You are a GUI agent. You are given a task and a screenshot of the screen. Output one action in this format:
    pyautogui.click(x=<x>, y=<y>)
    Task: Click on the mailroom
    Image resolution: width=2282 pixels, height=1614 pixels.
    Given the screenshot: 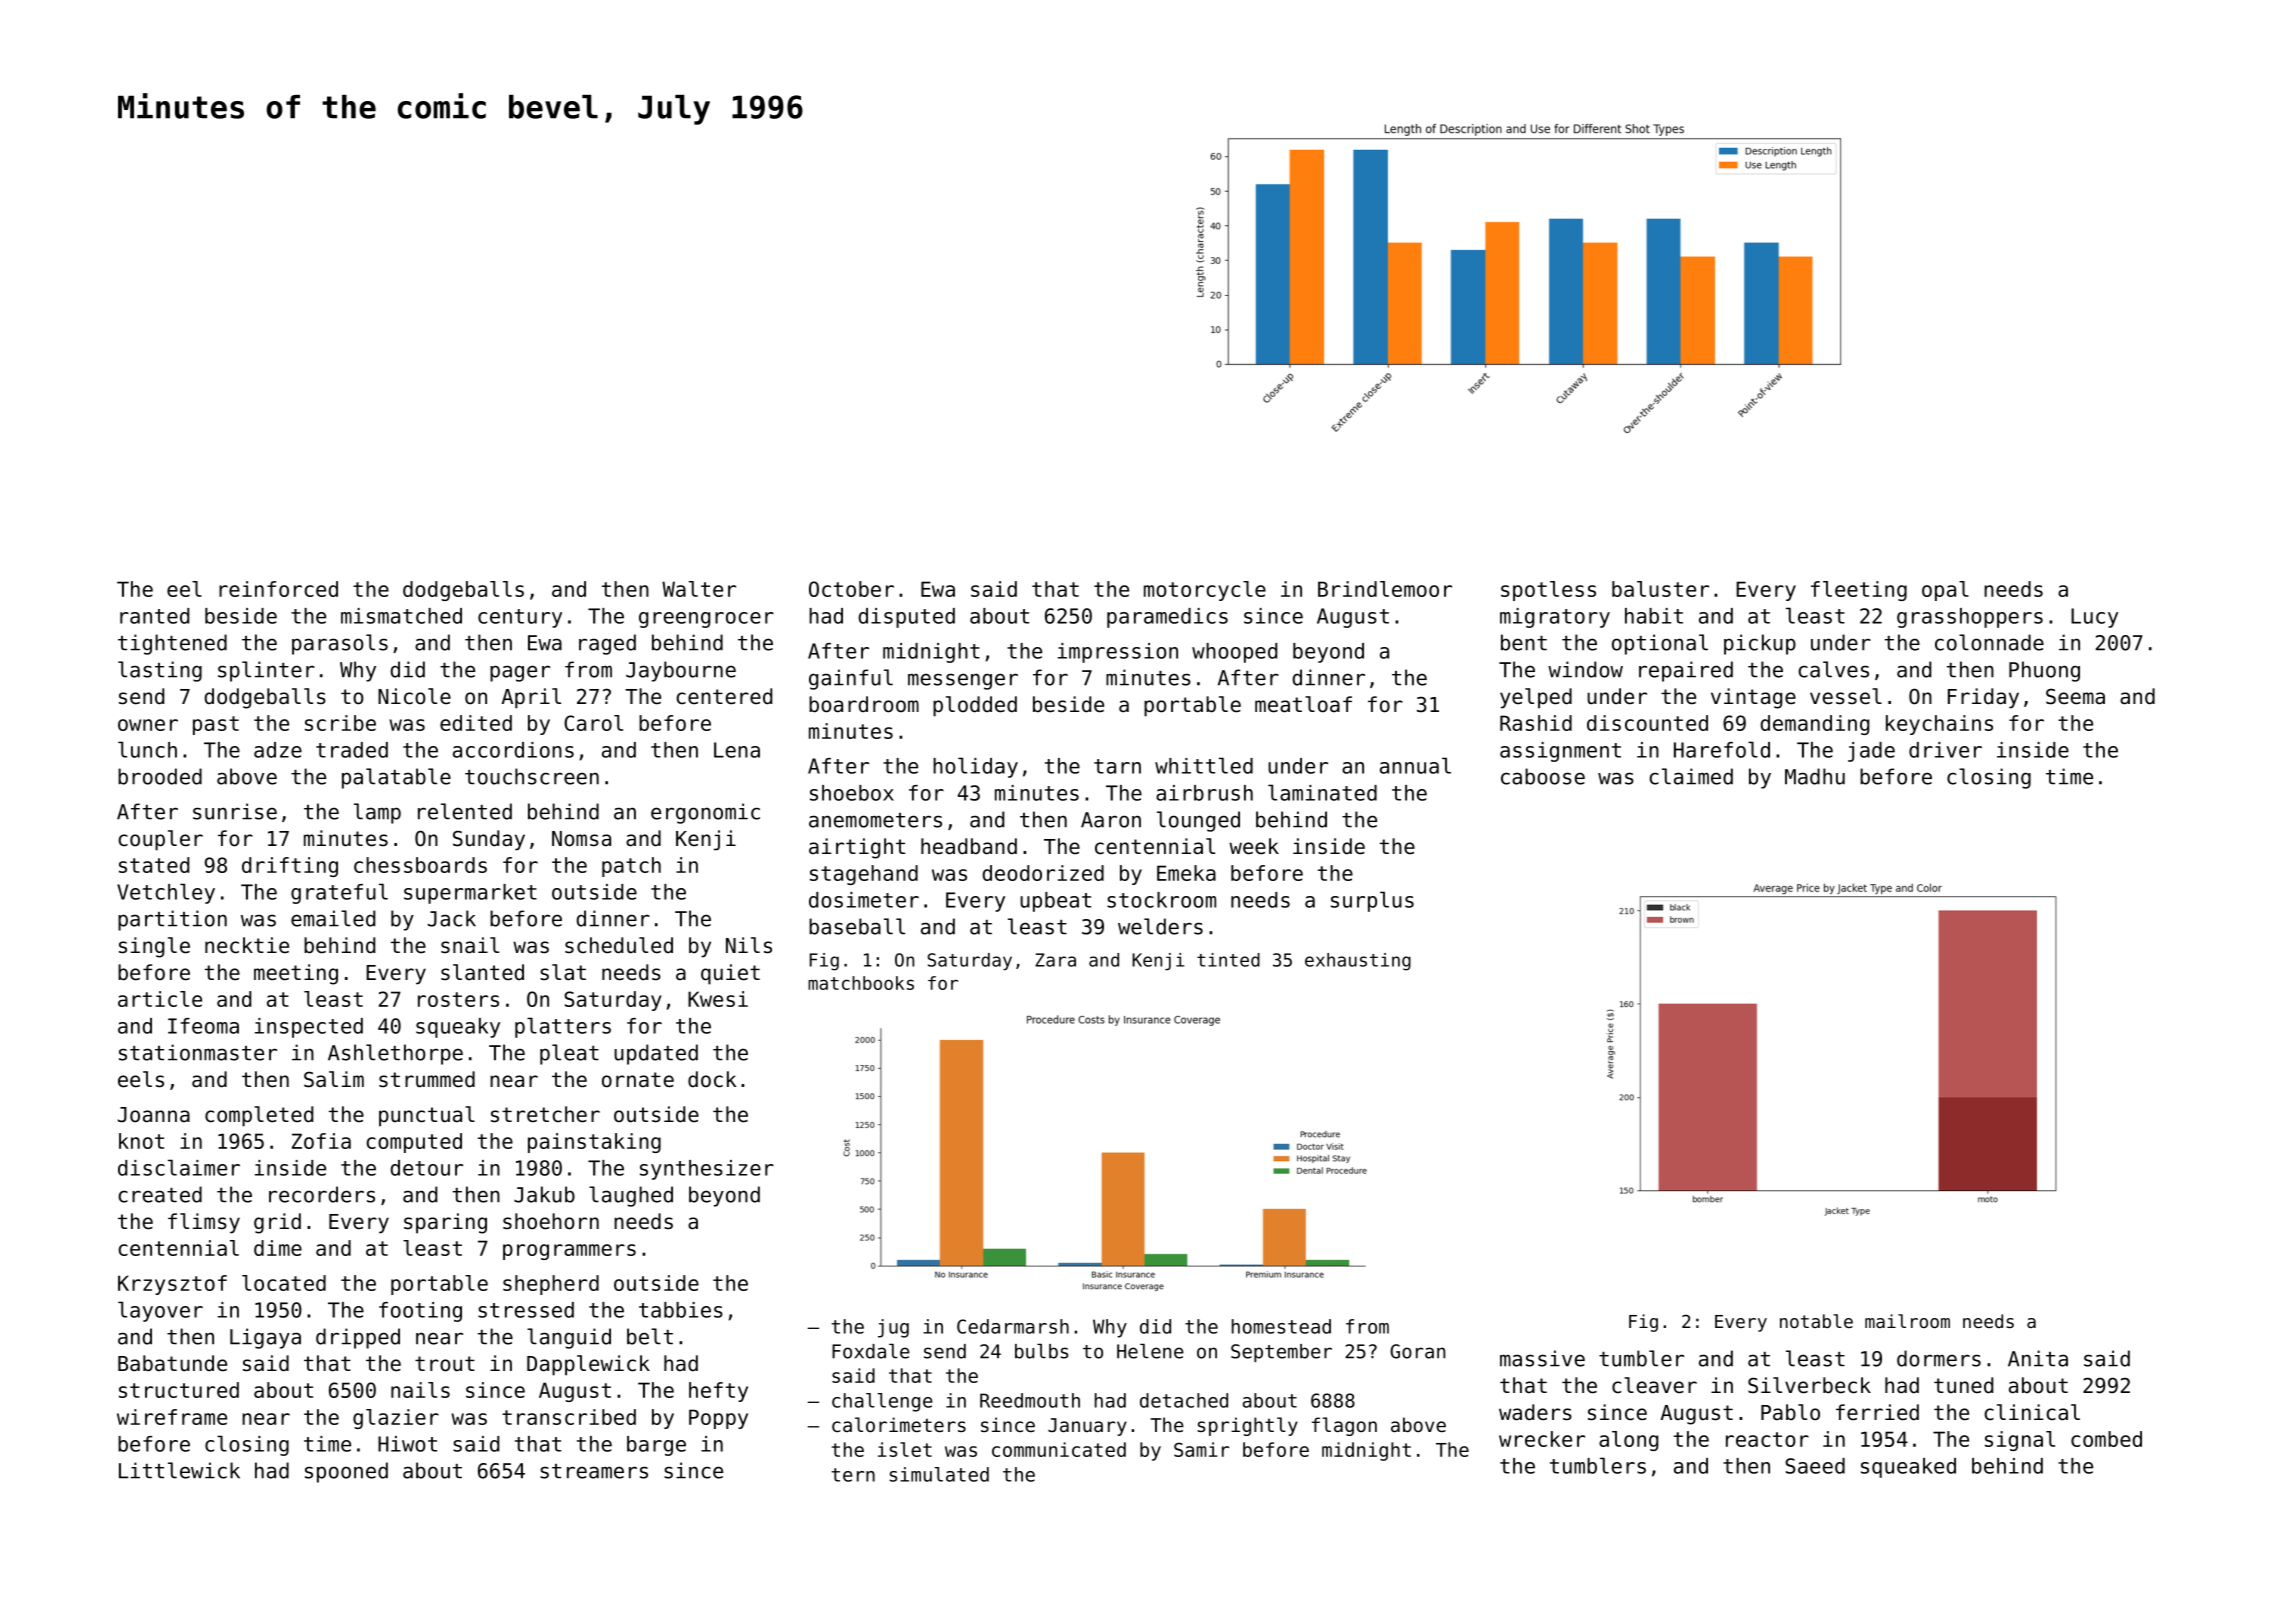 What is the action you would take?
    pyautogui.click(x=1907, y=1321)
